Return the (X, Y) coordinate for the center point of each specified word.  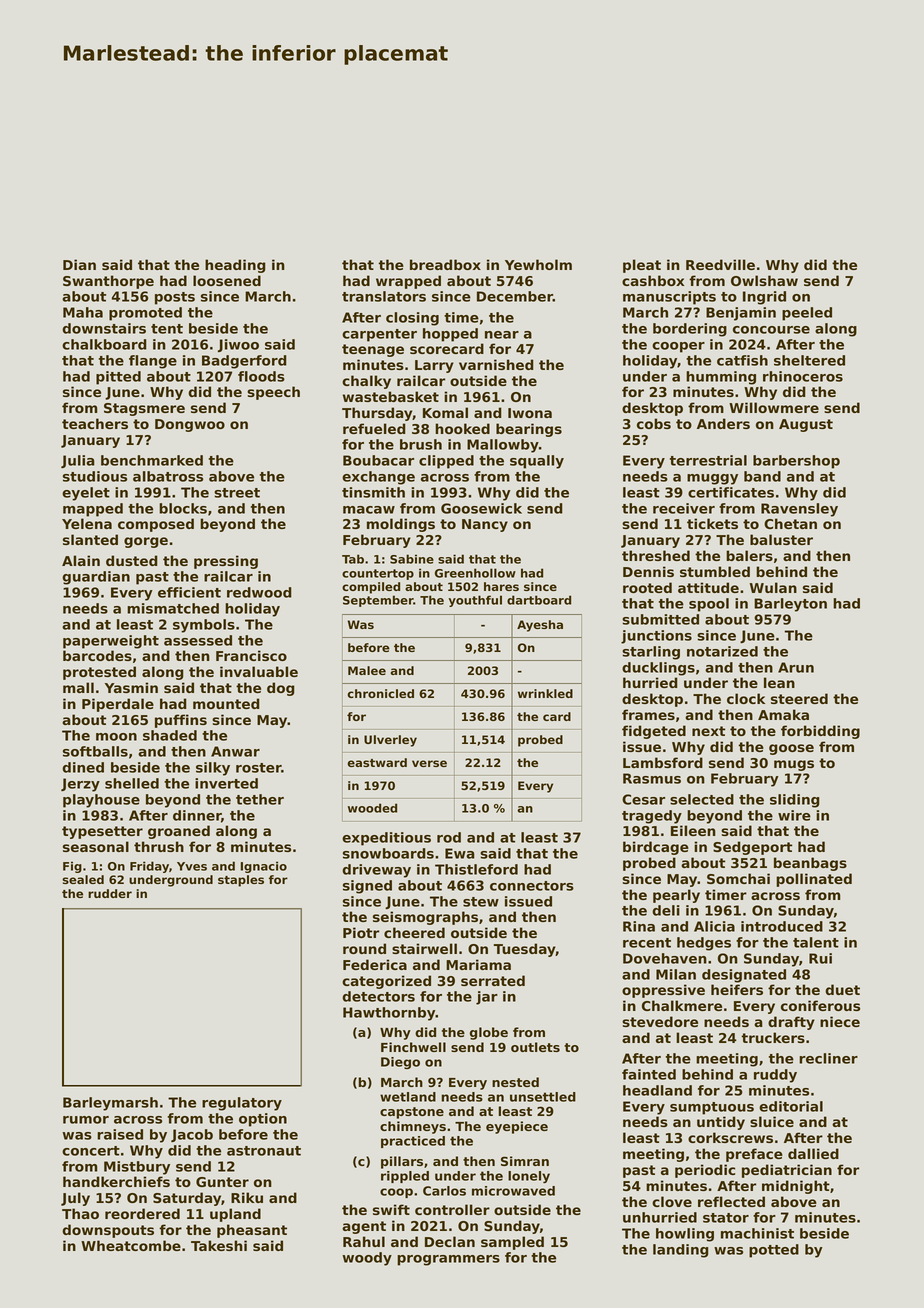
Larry (434, 366)
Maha (83, 312)
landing (680, 1251)
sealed (83, 879)
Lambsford (663, 762)
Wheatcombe (131, 1245)
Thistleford (476, 869)
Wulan (773, 587)
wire (794, 815)
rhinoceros (803, 376)
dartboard (539, 600)
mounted (226, 703)
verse (429, 763)
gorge (146, 542)
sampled (512, 1243)
